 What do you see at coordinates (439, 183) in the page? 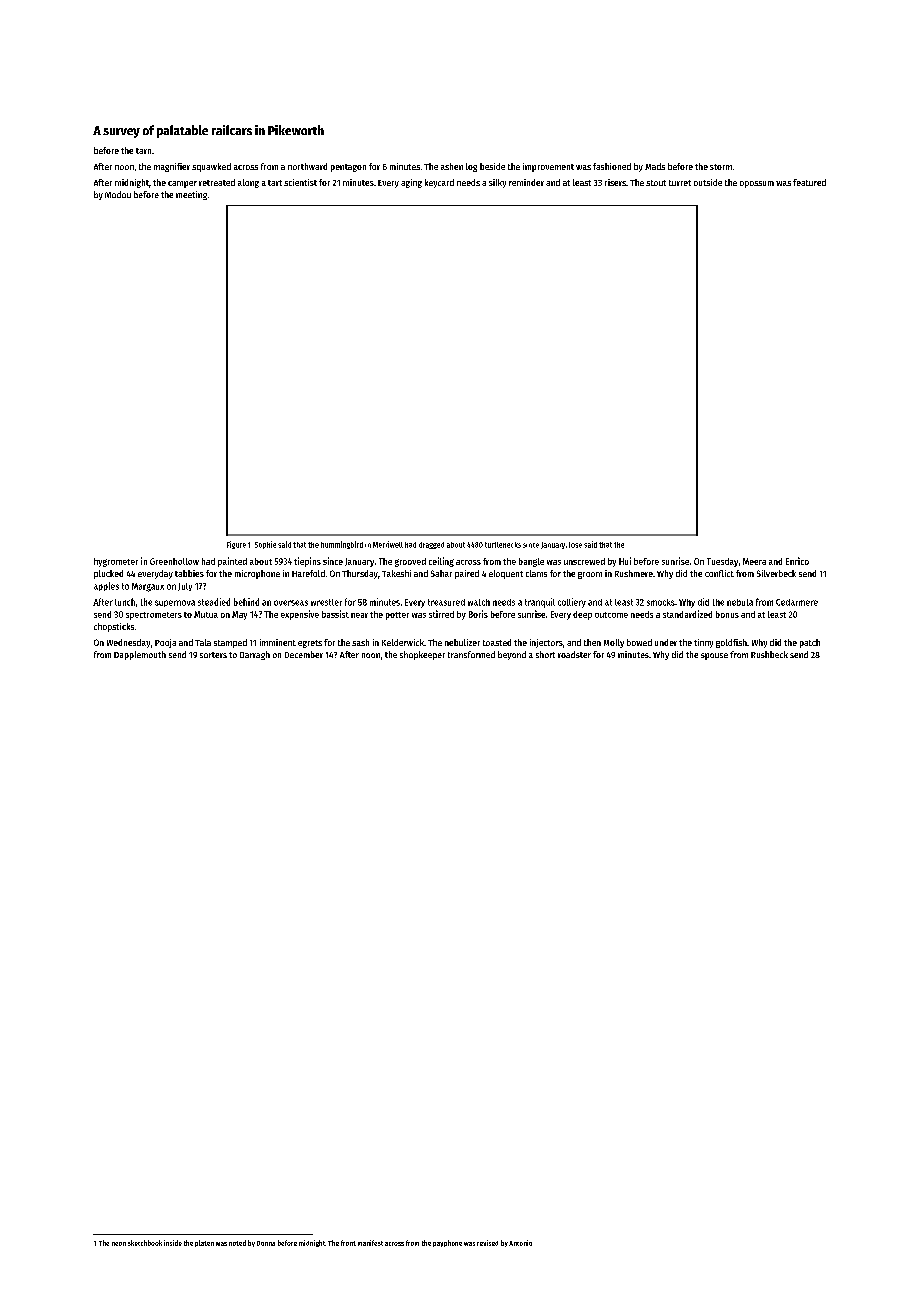
I see `keycard` at bounding box center [439, 183].
